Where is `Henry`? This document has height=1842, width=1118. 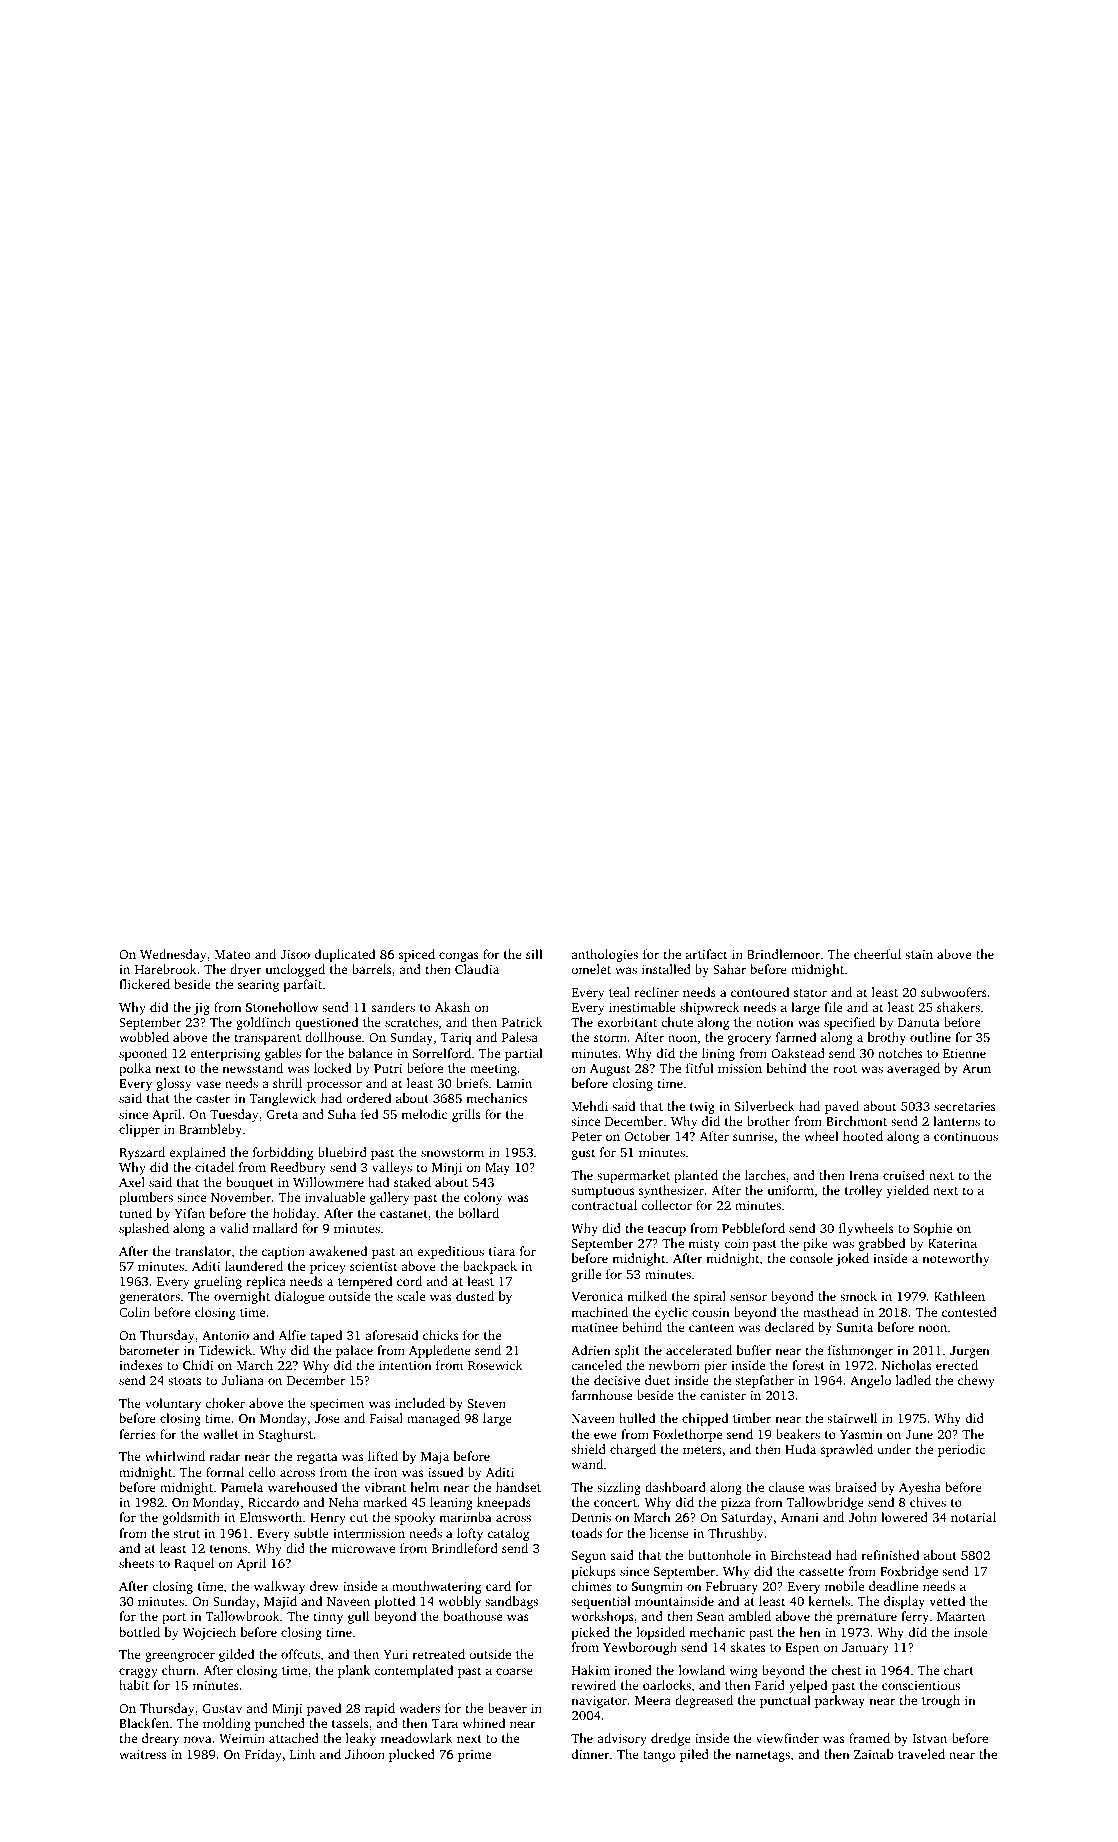
Henry is located at coordinates (328, 1519).
